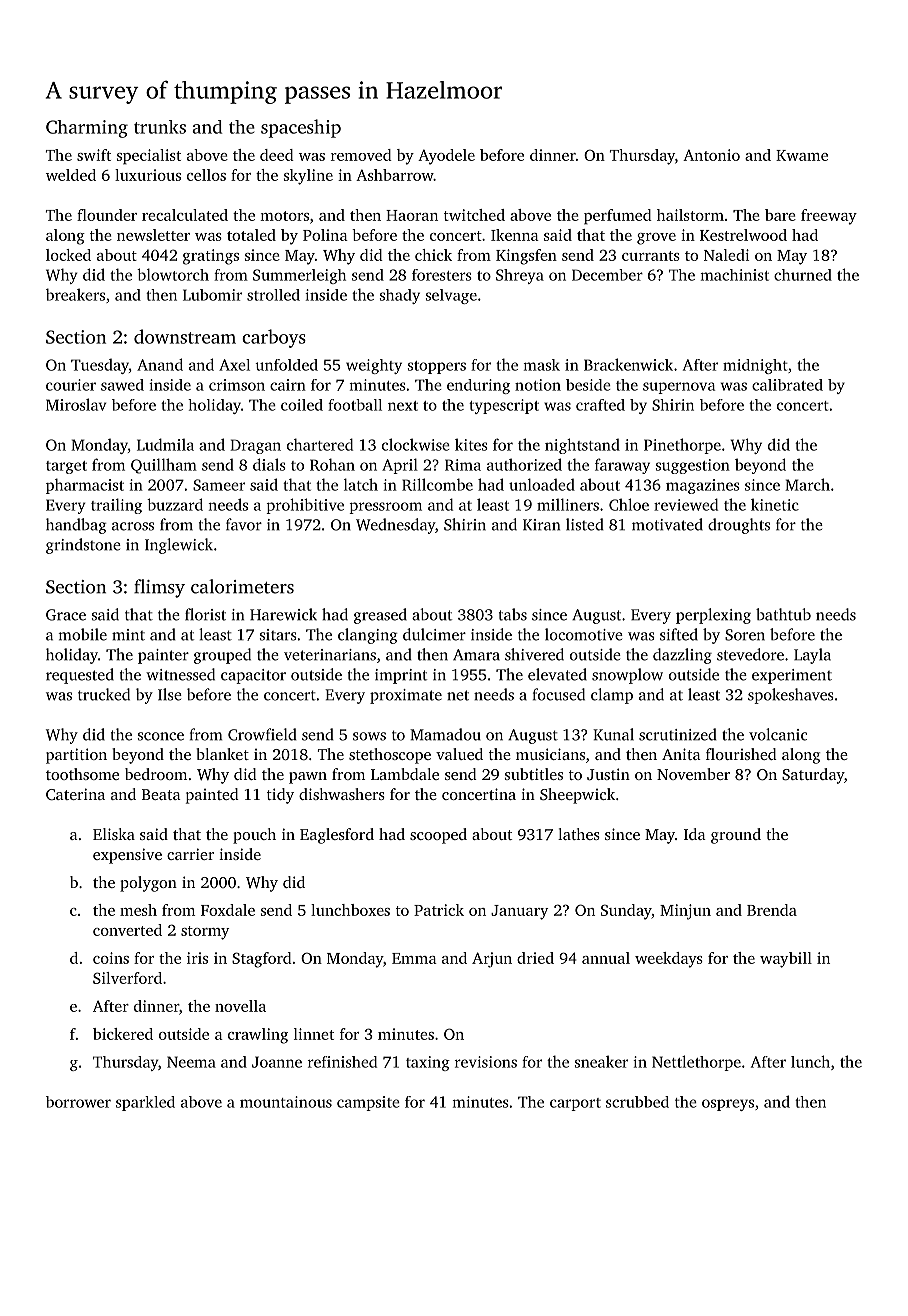 The image size is (908, 1316). I want to click on ospreys, so click(728, 1105).
